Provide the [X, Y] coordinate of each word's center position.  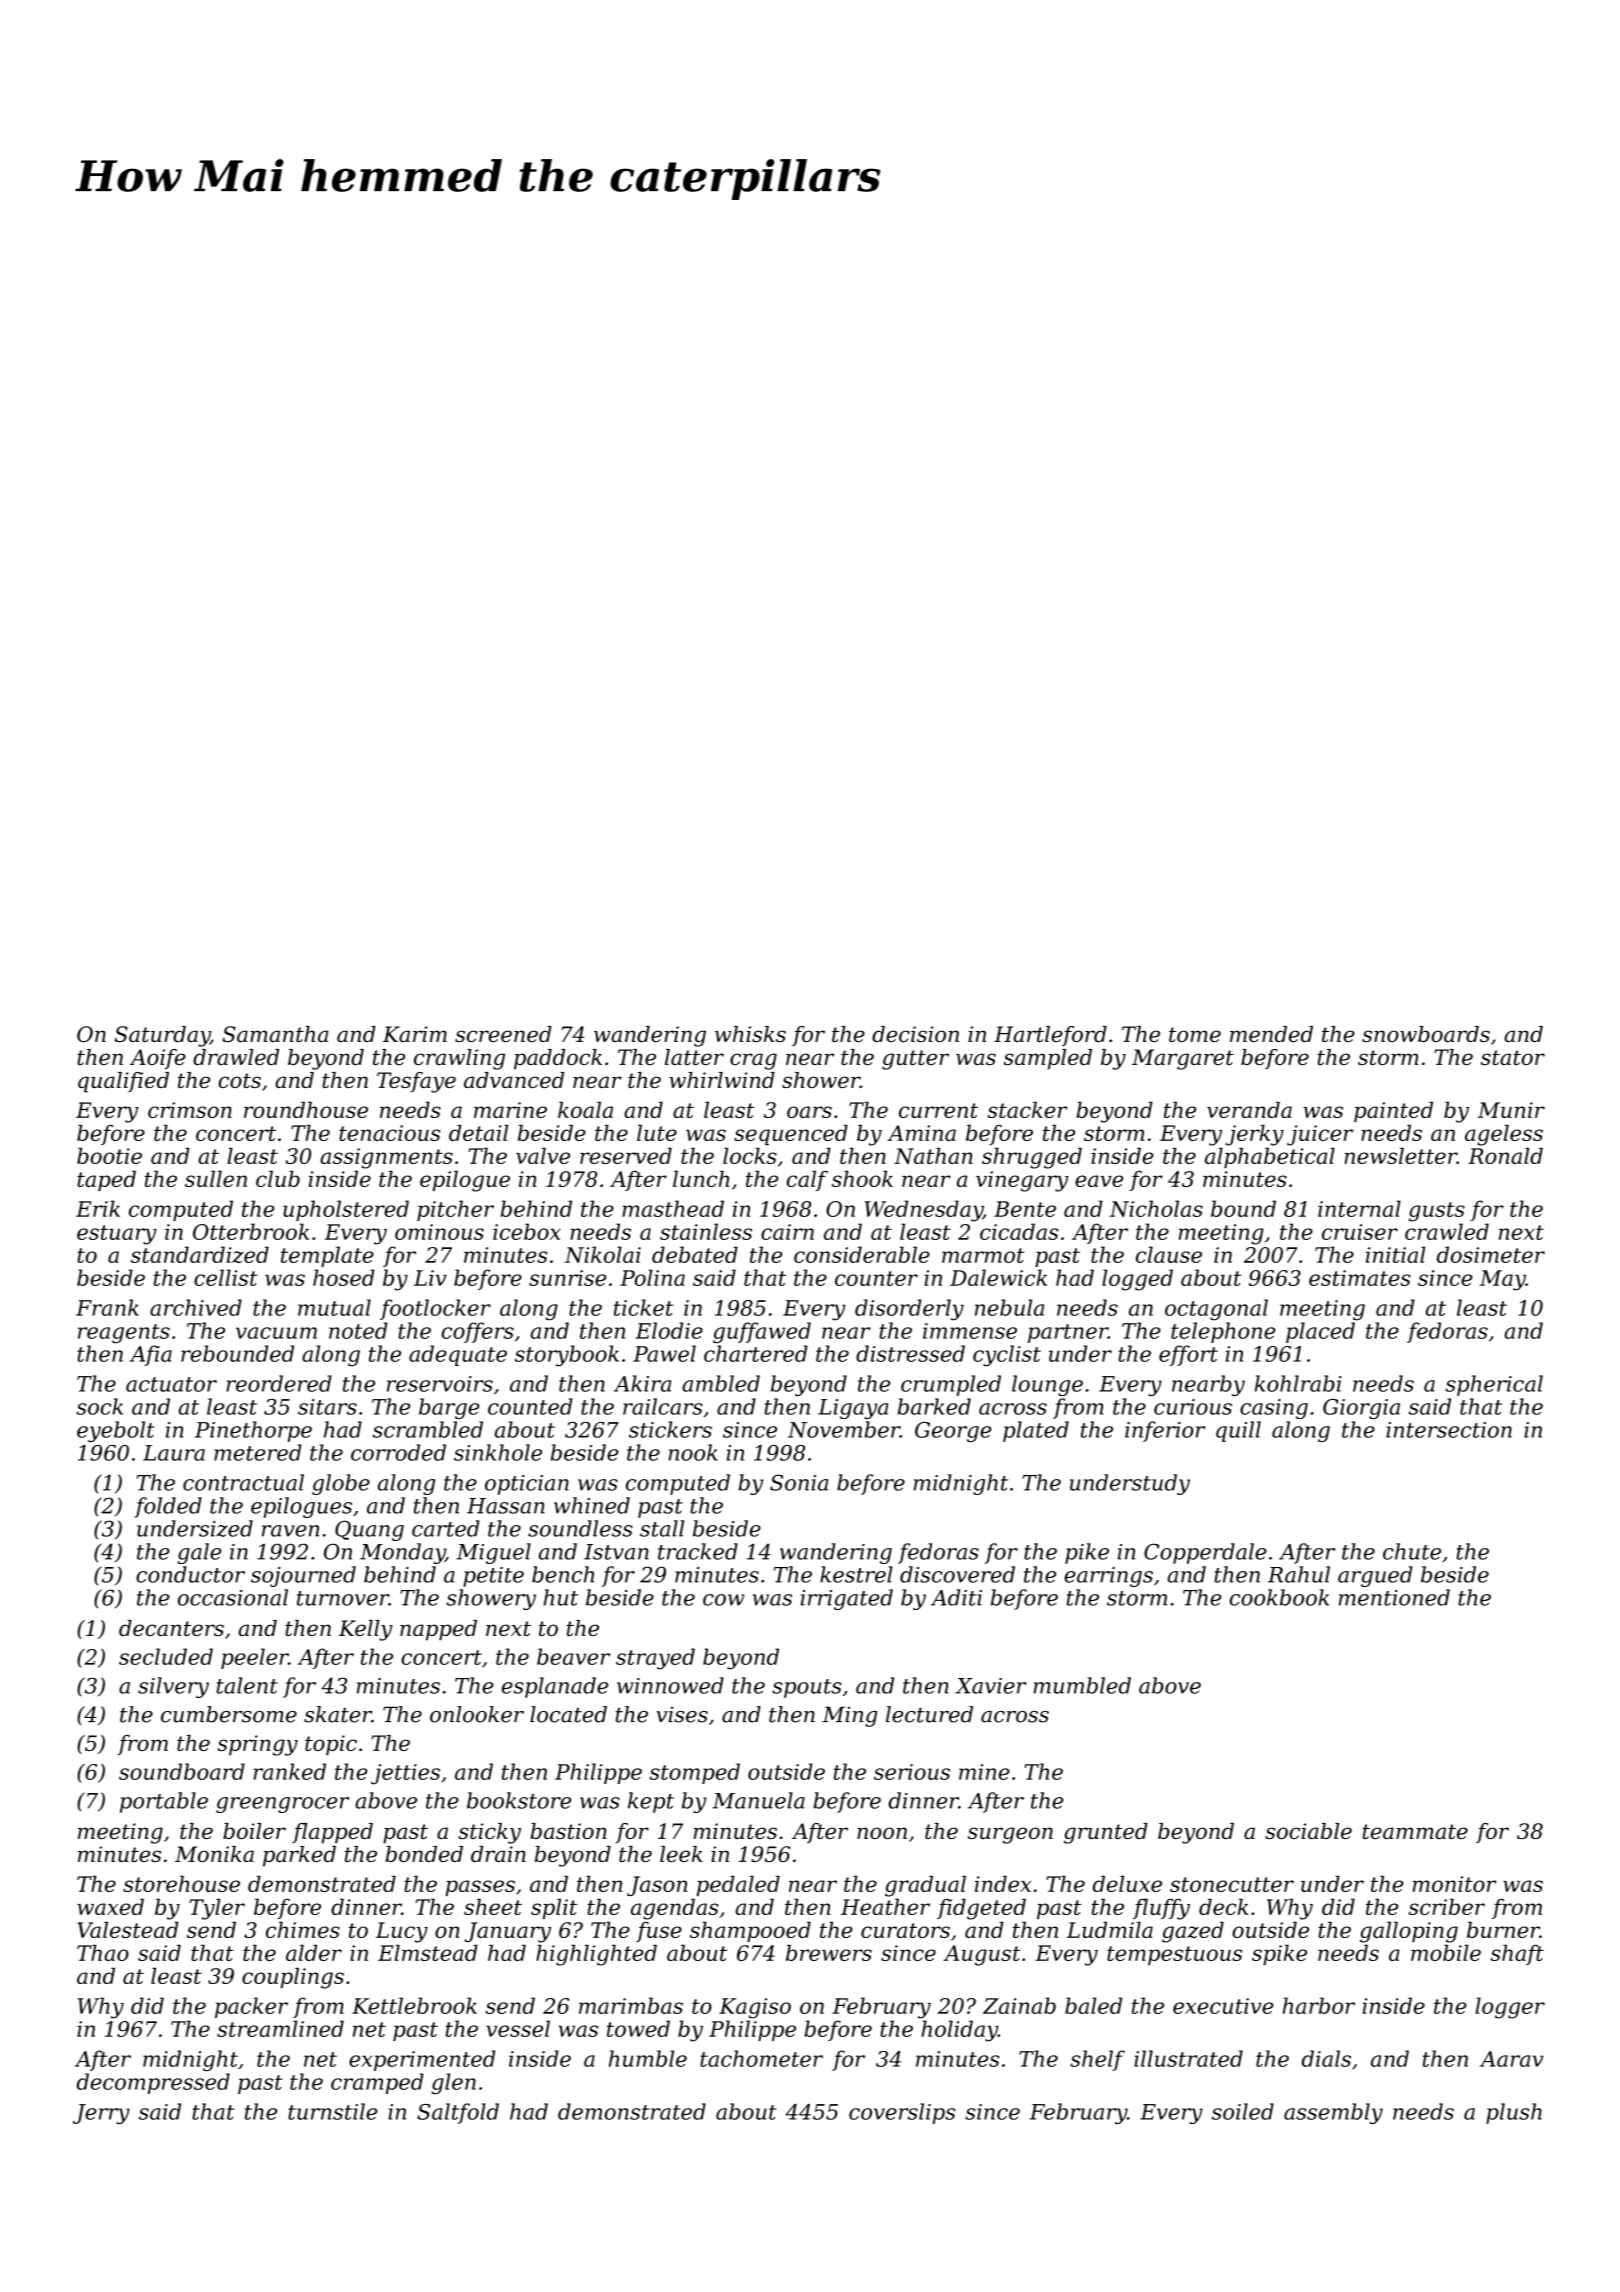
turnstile [332, 2111]
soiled [1243, 2111]
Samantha [275, 1034]
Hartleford [1050, 1036]
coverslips [902, 2113]
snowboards [1426, 1034]
